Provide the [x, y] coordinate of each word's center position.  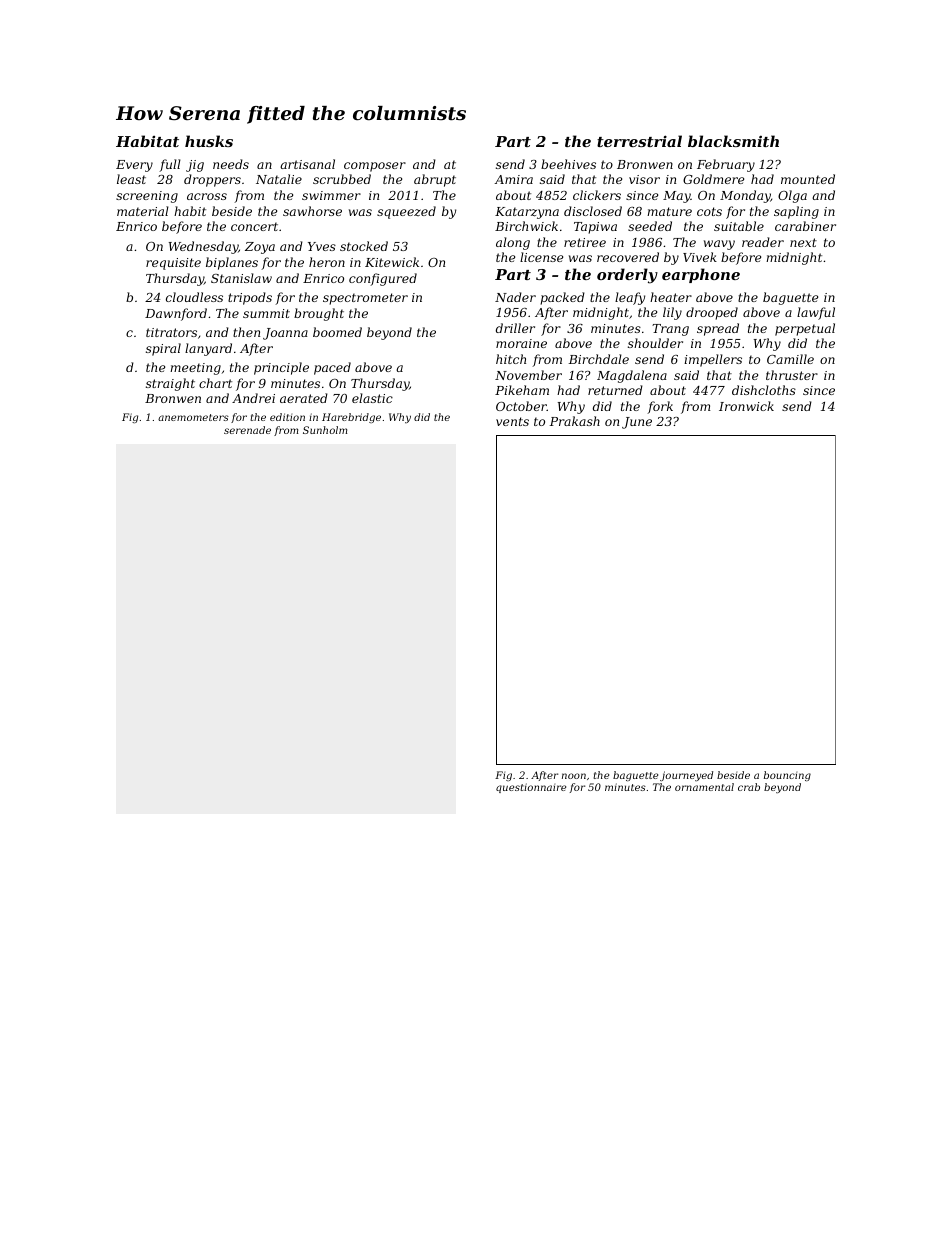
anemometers [193, 417]
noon [574, 776]
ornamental [704, 787]
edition [287, 417]
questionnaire [531, 788]
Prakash [574, 421]
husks [209, 141]
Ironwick [746, 406]
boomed [337, 332]
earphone [701, 275]
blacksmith [733, 141]
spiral [163, 349]
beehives [568, 164]
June [637, 423]
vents [512, 421]
